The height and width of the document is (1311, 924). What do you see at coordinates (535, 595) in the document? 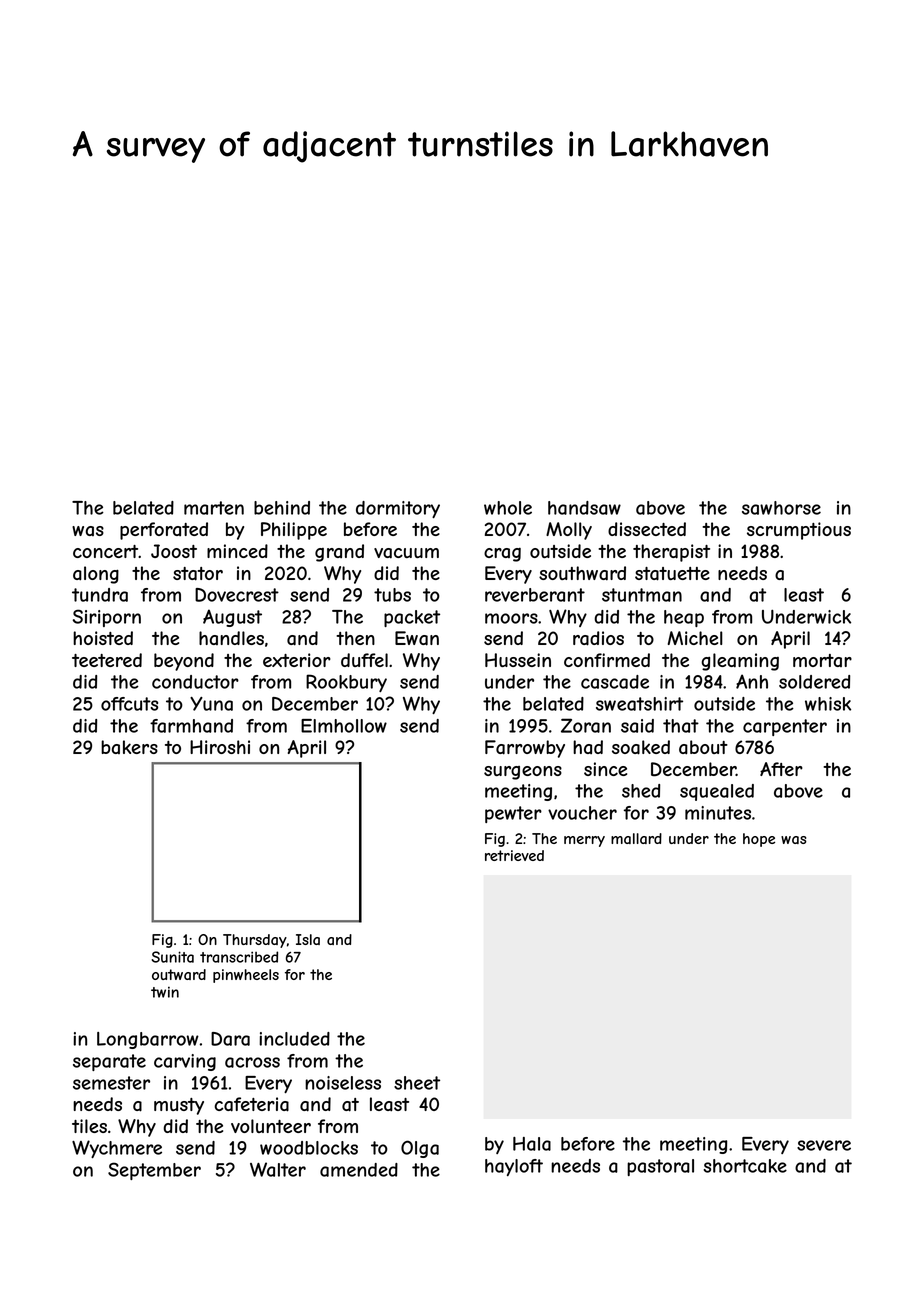
I see `reverberant` at bounding box center [535, 595].
